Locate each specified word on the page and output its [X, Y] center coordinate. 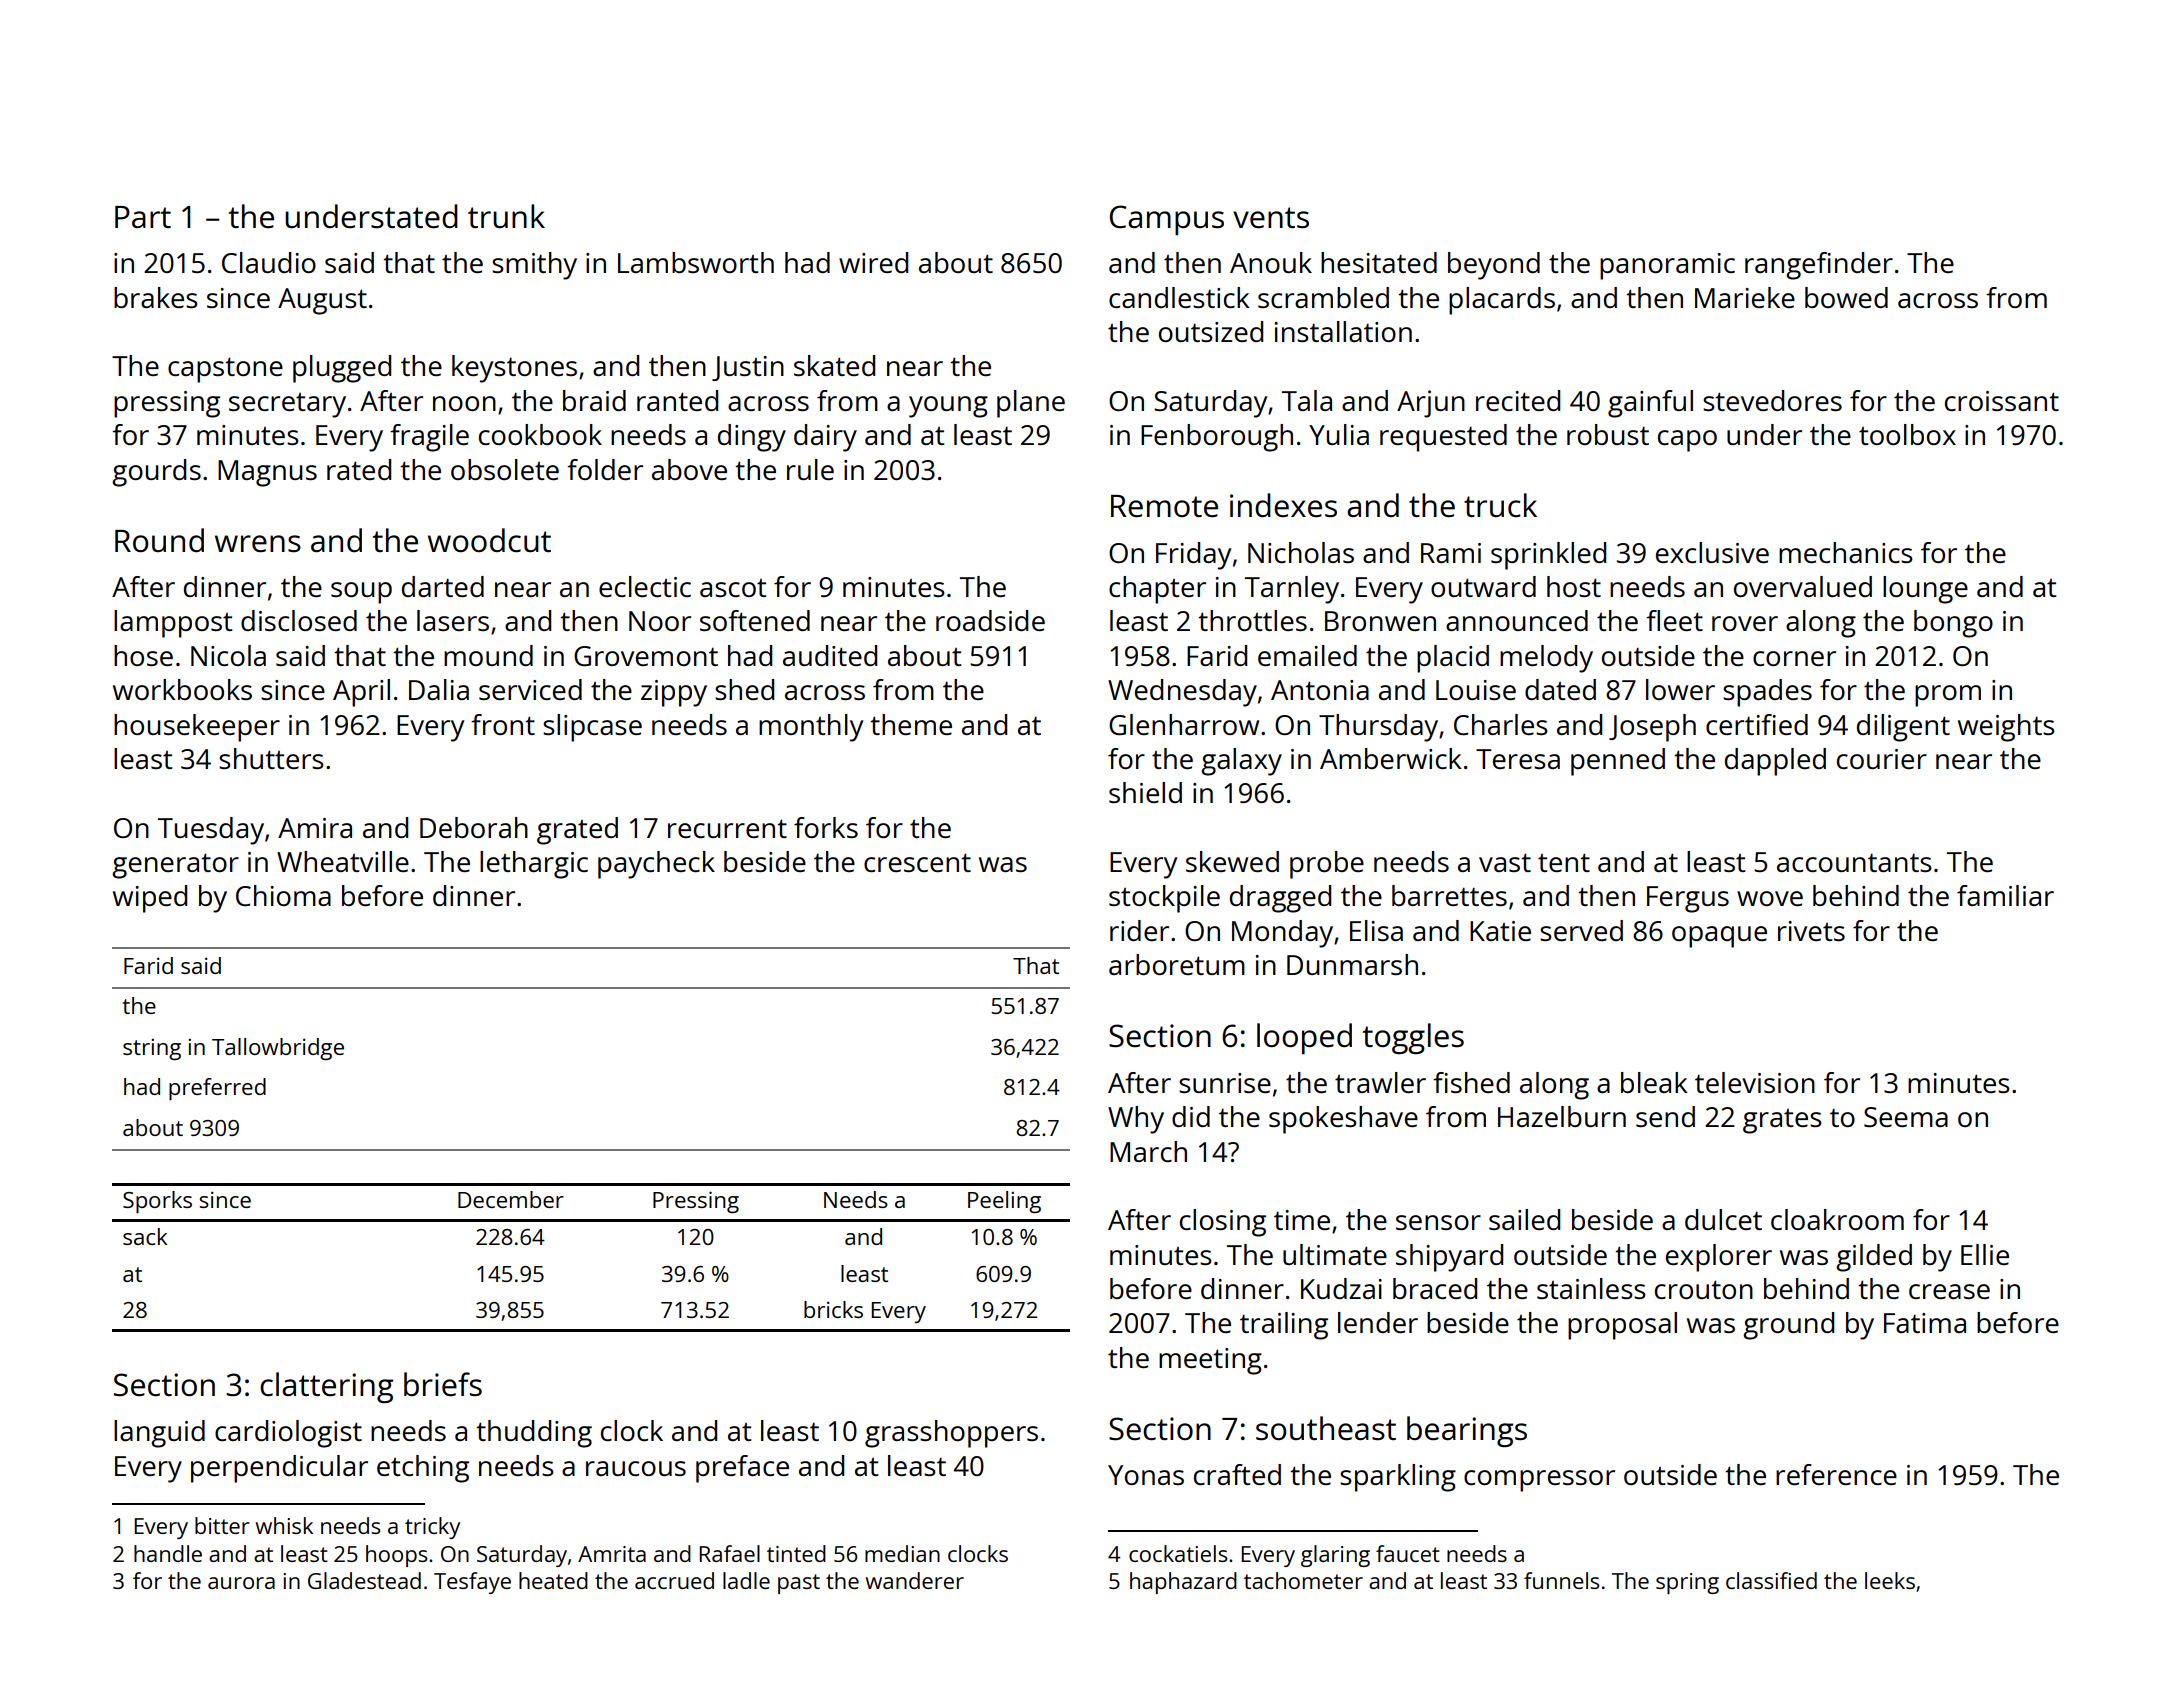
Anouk [1271, 262]
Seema [1906, 1117]
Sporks [157, 1202]
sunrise [1225, 1083]
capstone [225, 370]
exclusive [1712, 552]
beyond [1494, 266]
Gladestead [364, 1580]
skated [834, 365]
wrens [258, 544]
